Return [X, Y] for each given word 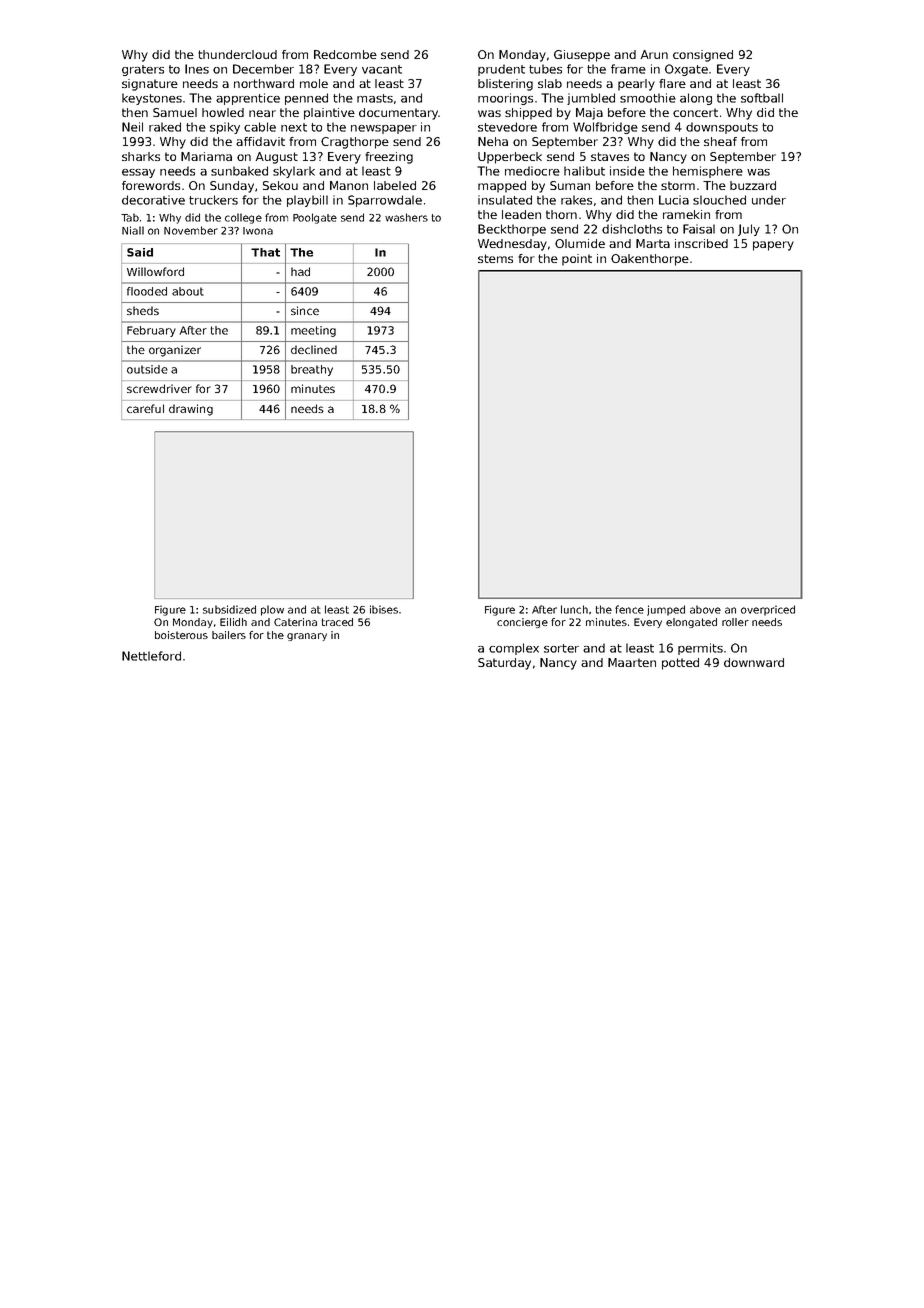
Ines [197, 69]
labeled [395, 185]
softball [762, 98]
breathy [312, 370]
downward [754, 662]
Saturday [504, 664]
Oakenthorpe [650, 260]
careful [145, 408]
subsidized [229, 609]
